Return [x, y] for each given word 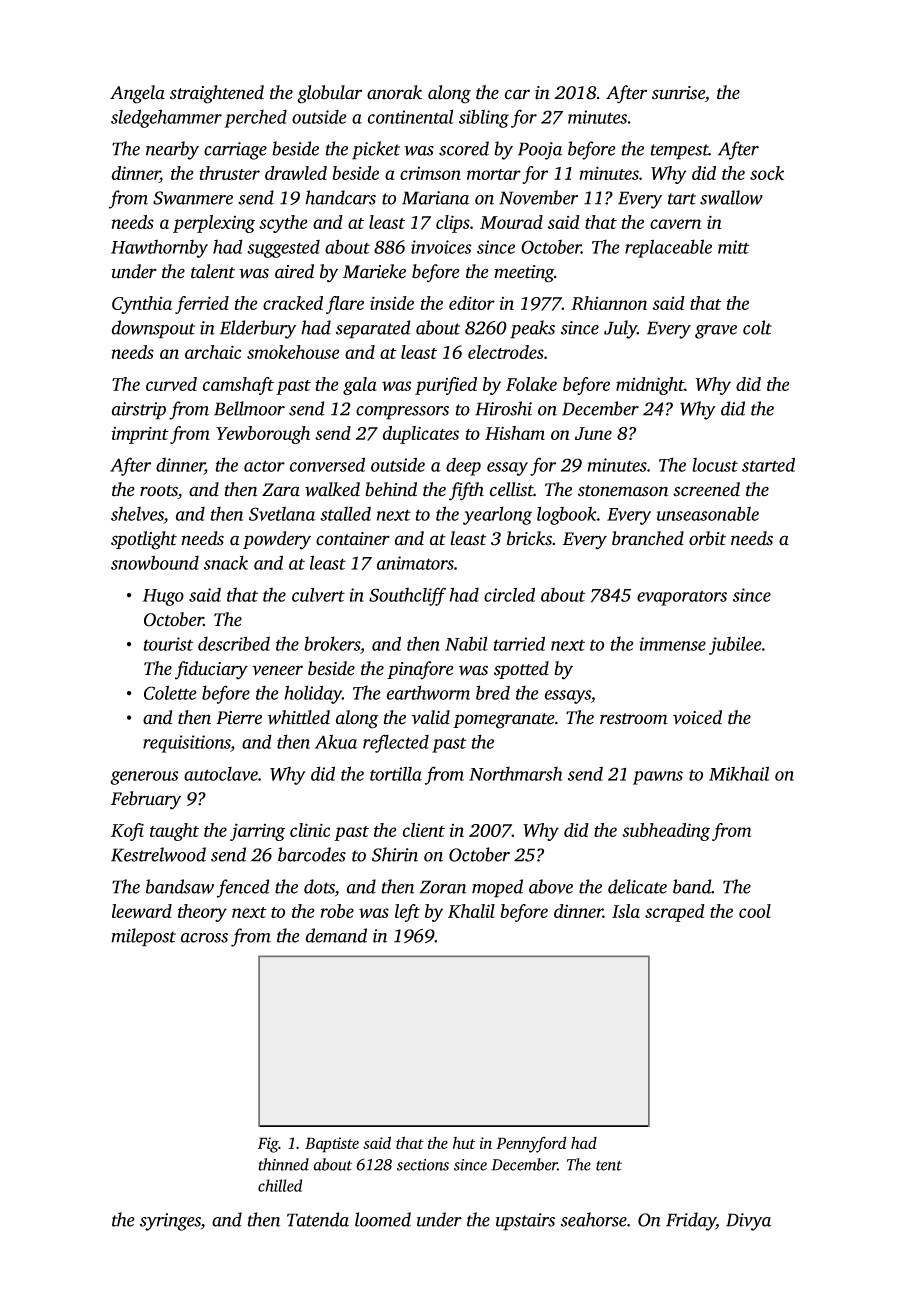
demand [336, 935]
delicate [637, 886]
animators [415, 563]
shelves [137, 513]
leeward [142, 911]
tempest [680, 152]
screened [706, 489]
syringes [170, 1222]
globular [329, 94]
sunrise [678, 93]
